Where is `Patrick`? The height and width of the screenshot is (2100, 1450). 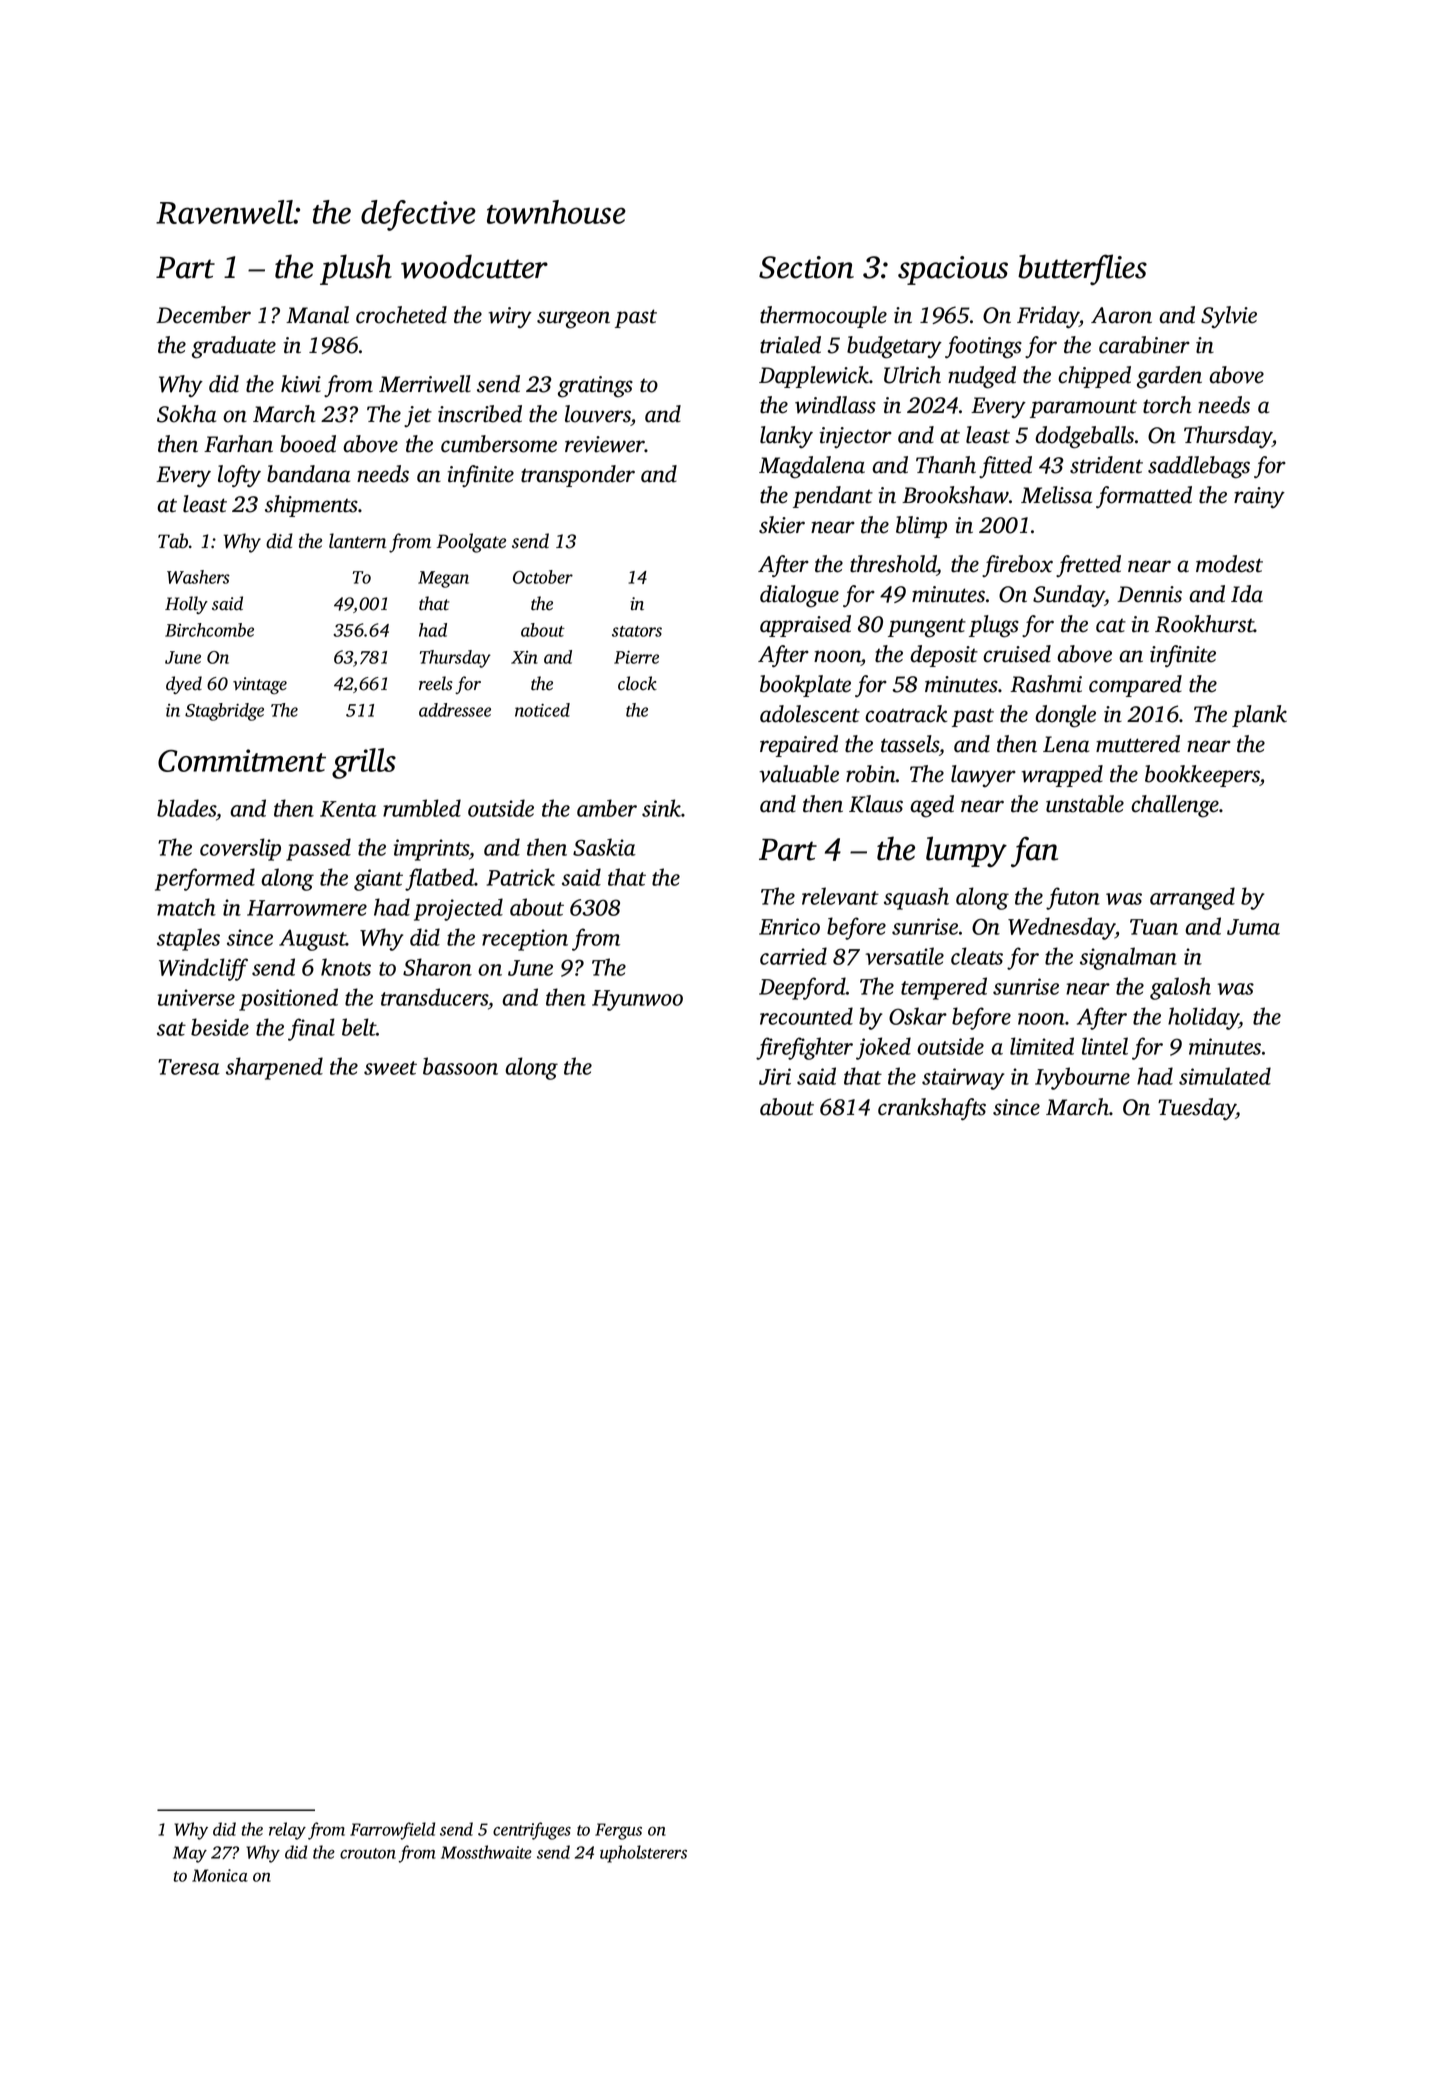
Patrick is located at coordinates (521, 877).
